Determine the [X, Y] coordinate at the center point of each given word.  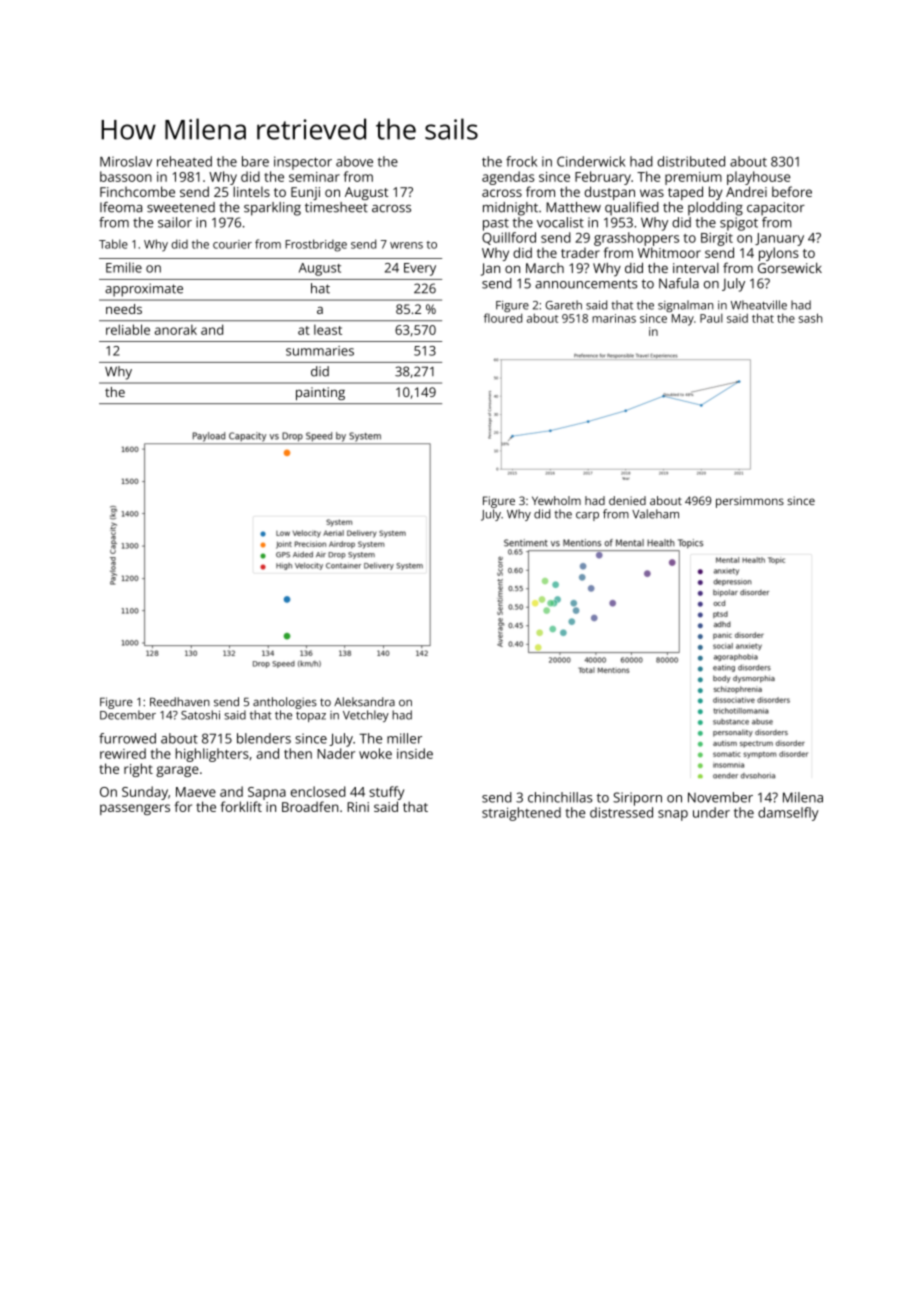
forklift [241, 806]
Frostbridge [316, 245]
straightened [521, 814]
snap [673, 815]
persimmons [750, 502]
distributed [691, 161]
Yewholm [556, 500]
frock [521, 161]
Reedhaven [180, 702]
